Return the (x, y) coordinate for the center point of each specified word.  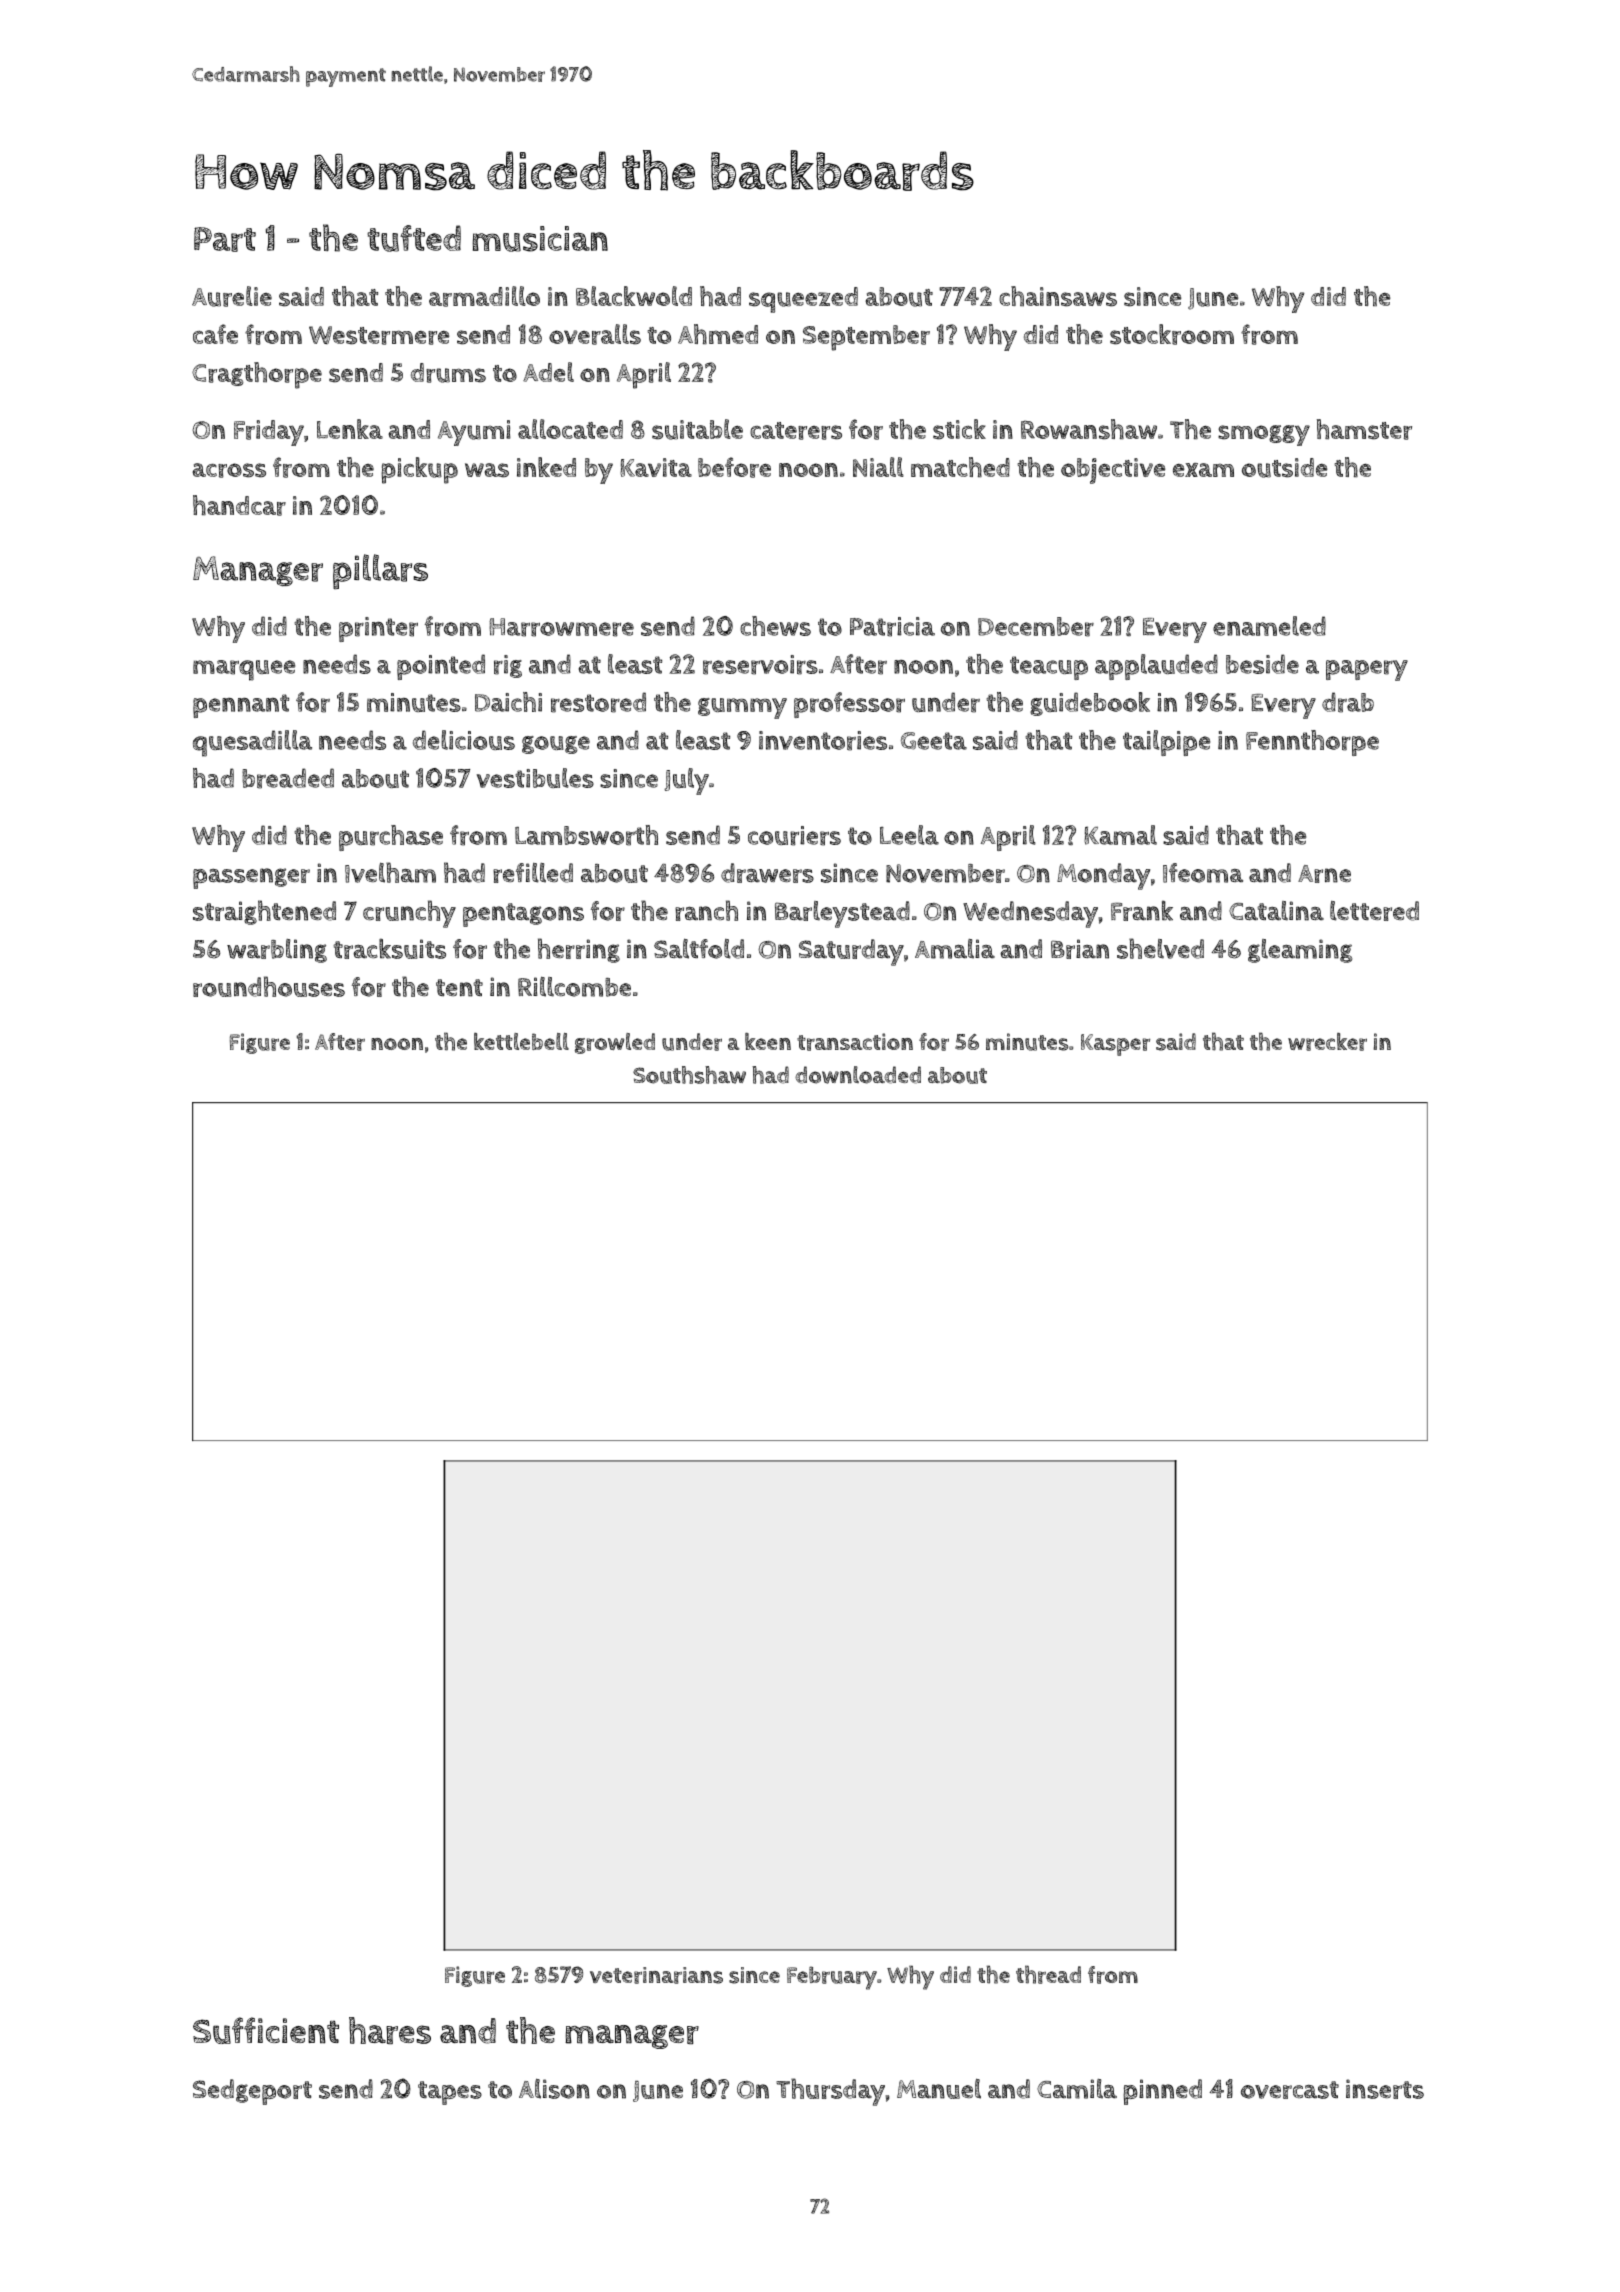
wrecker (1327, 1042)
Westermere (379, 335)
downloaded (858, 1075)
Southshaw (689, 1075)
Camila (1077, 2089)
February (832, 1978)
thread (1048, 1974)
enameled (1269, 626)
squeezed (803, 300)
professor (849, 705)
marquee (244, 670)
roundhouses (269, 986)
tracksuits (389, 948)
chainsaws (1058, 296)
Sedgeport (252, 2092)
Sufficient (266, 2030)
